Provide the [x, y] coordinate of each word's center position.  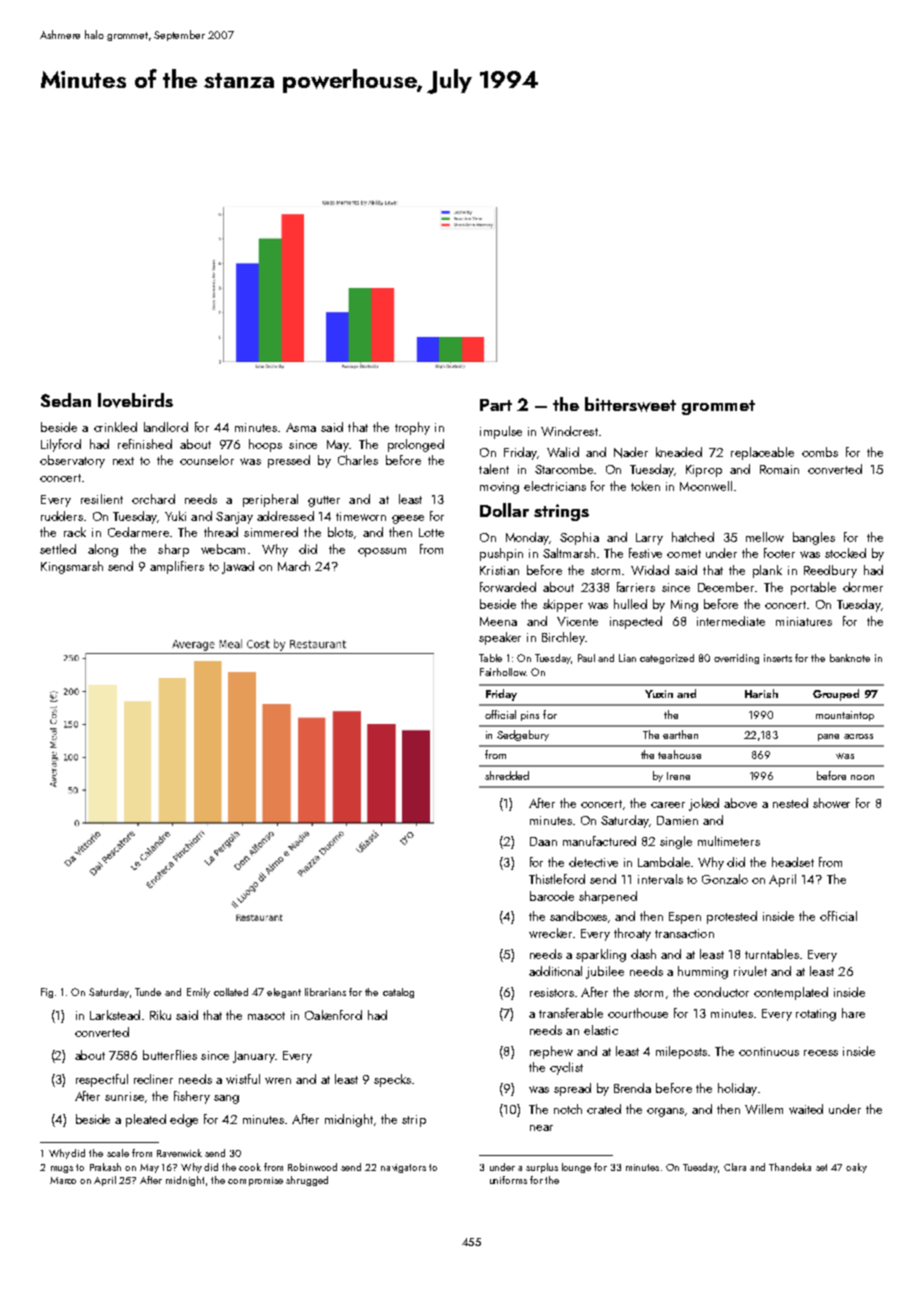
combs [820, 452]
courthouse [638, 1013]
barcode [552, 896]
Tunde [148, 992]
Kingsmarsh [72, 567]
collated [231, 992]
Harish [761, 693]
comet [684, 554]
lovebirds [135, 400]
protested [732, 917]
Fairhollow [503, 672]
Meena [498, 621]
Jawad [238, 567]
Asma [301, 427]
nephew [551, 1052]
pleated [146, 1120]
